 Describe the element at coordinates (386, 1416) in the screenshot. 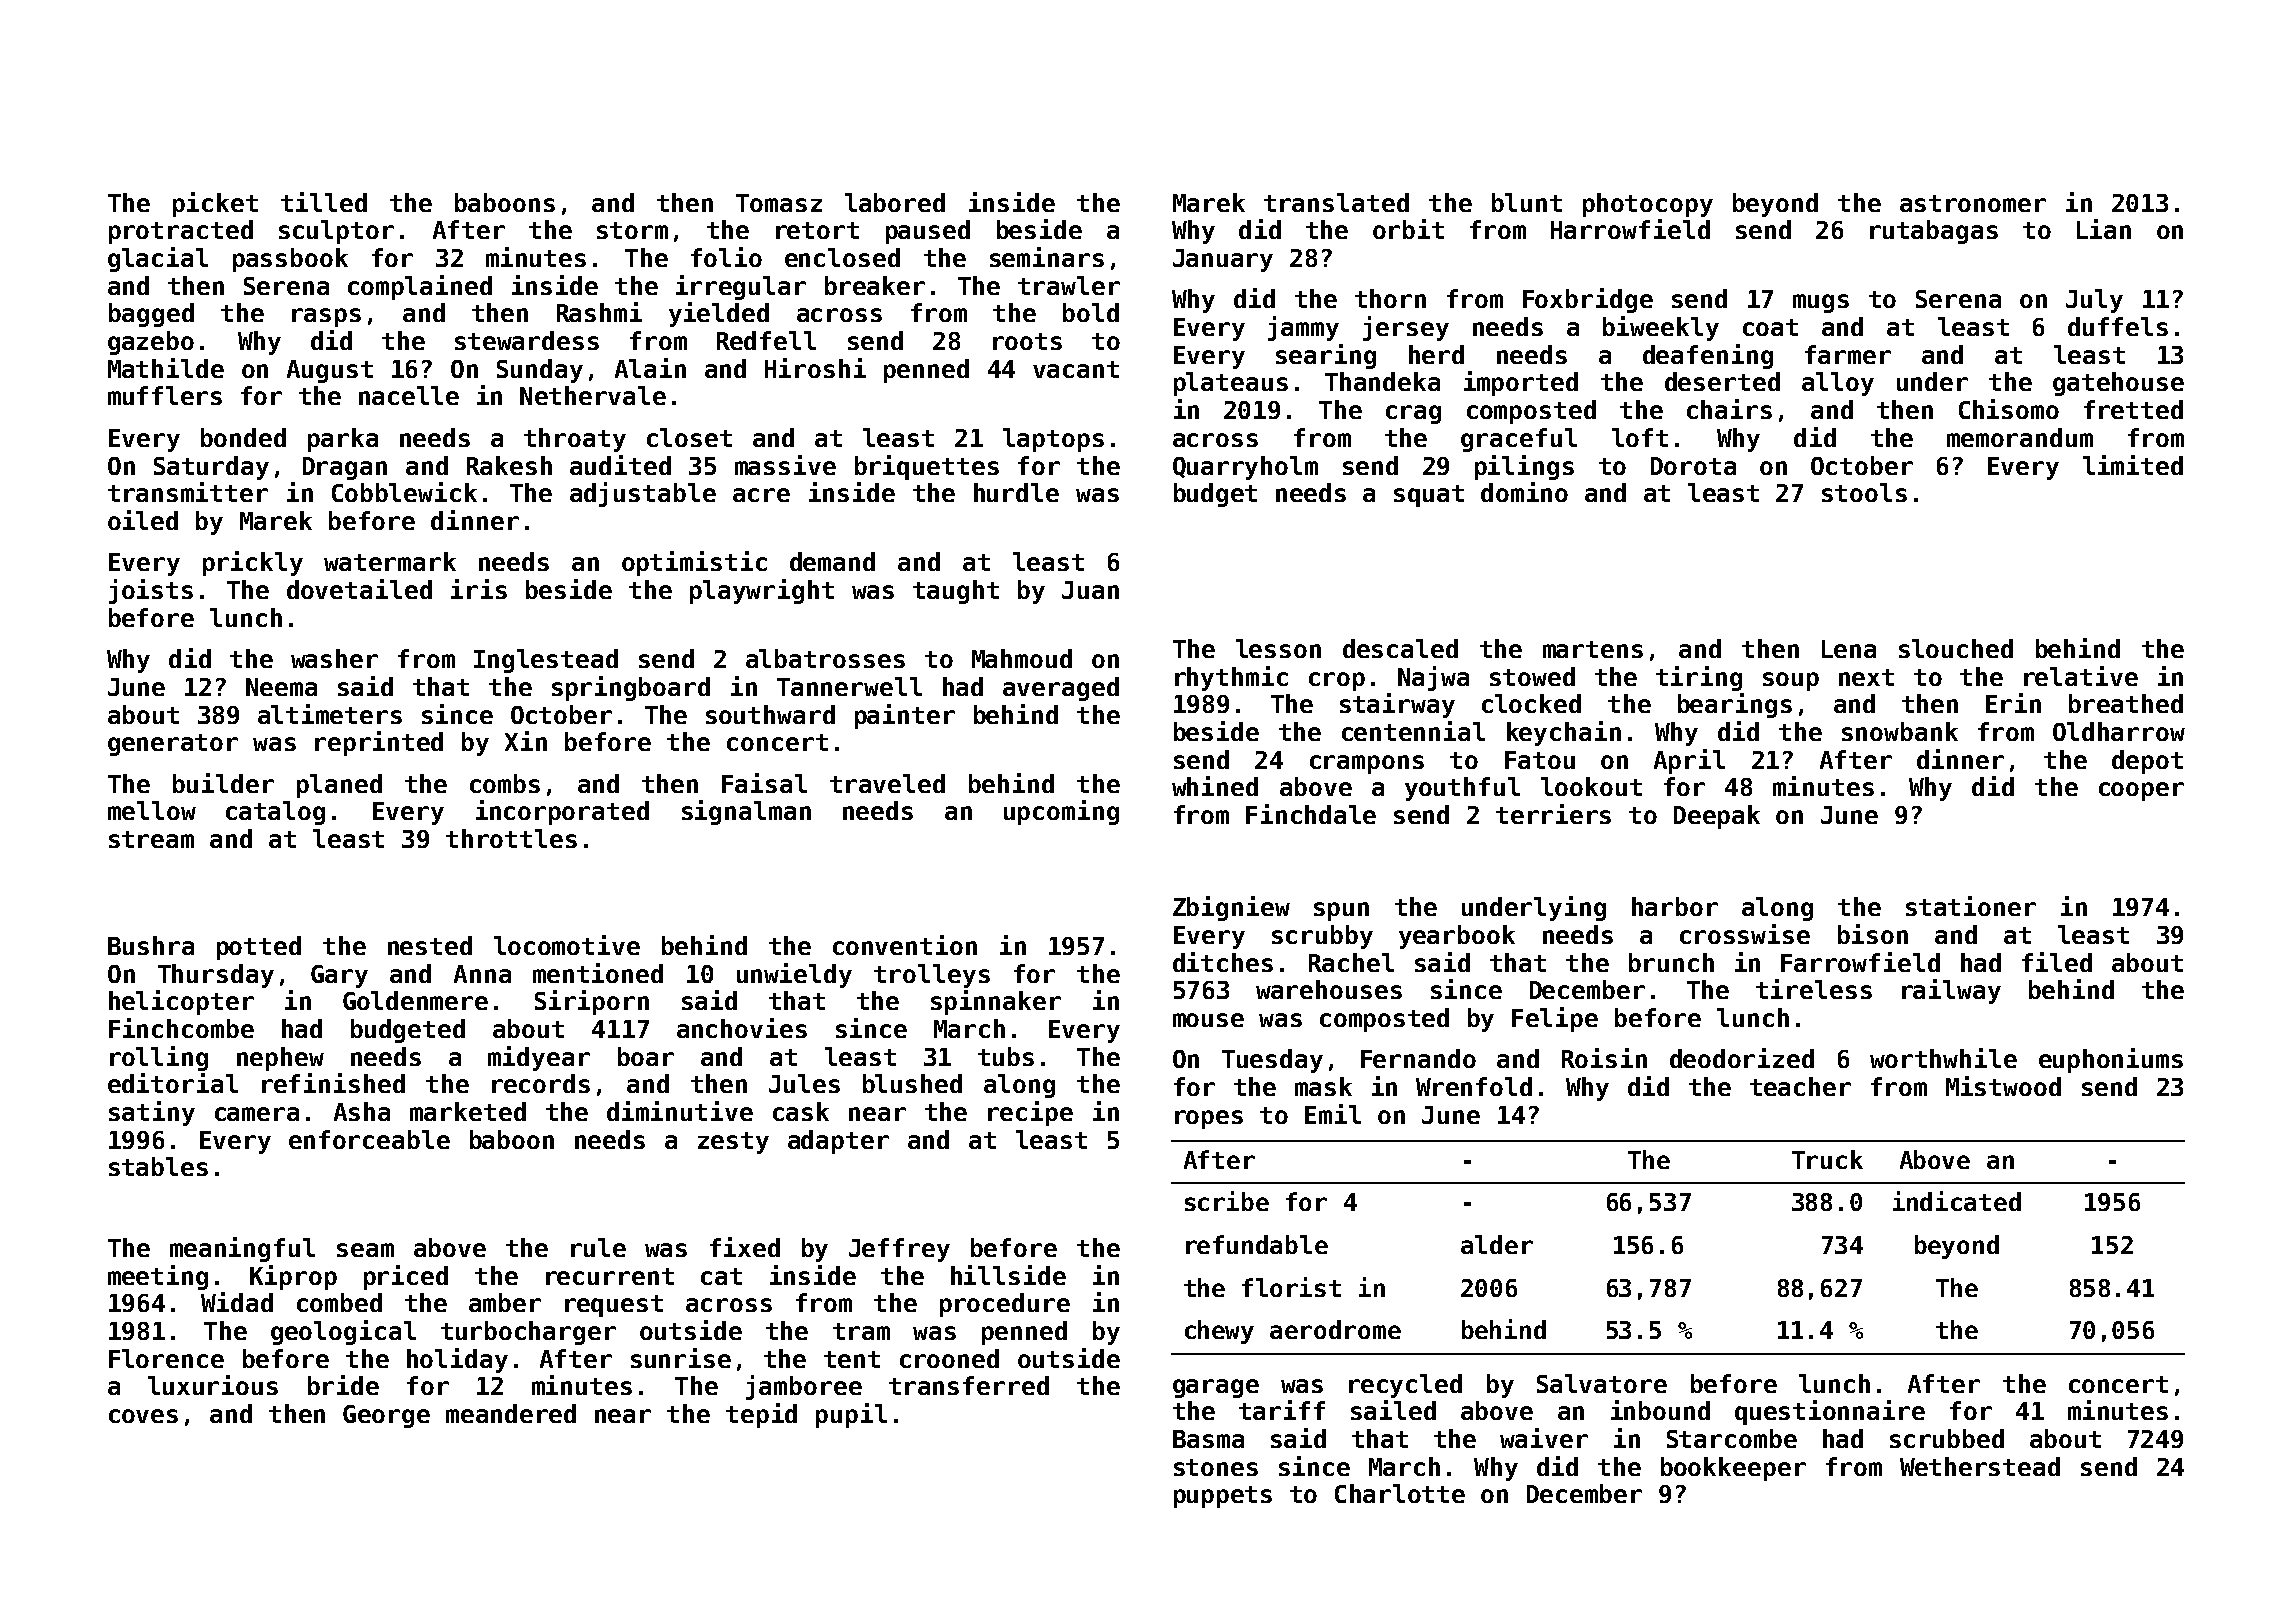

I see `George` at that location.
